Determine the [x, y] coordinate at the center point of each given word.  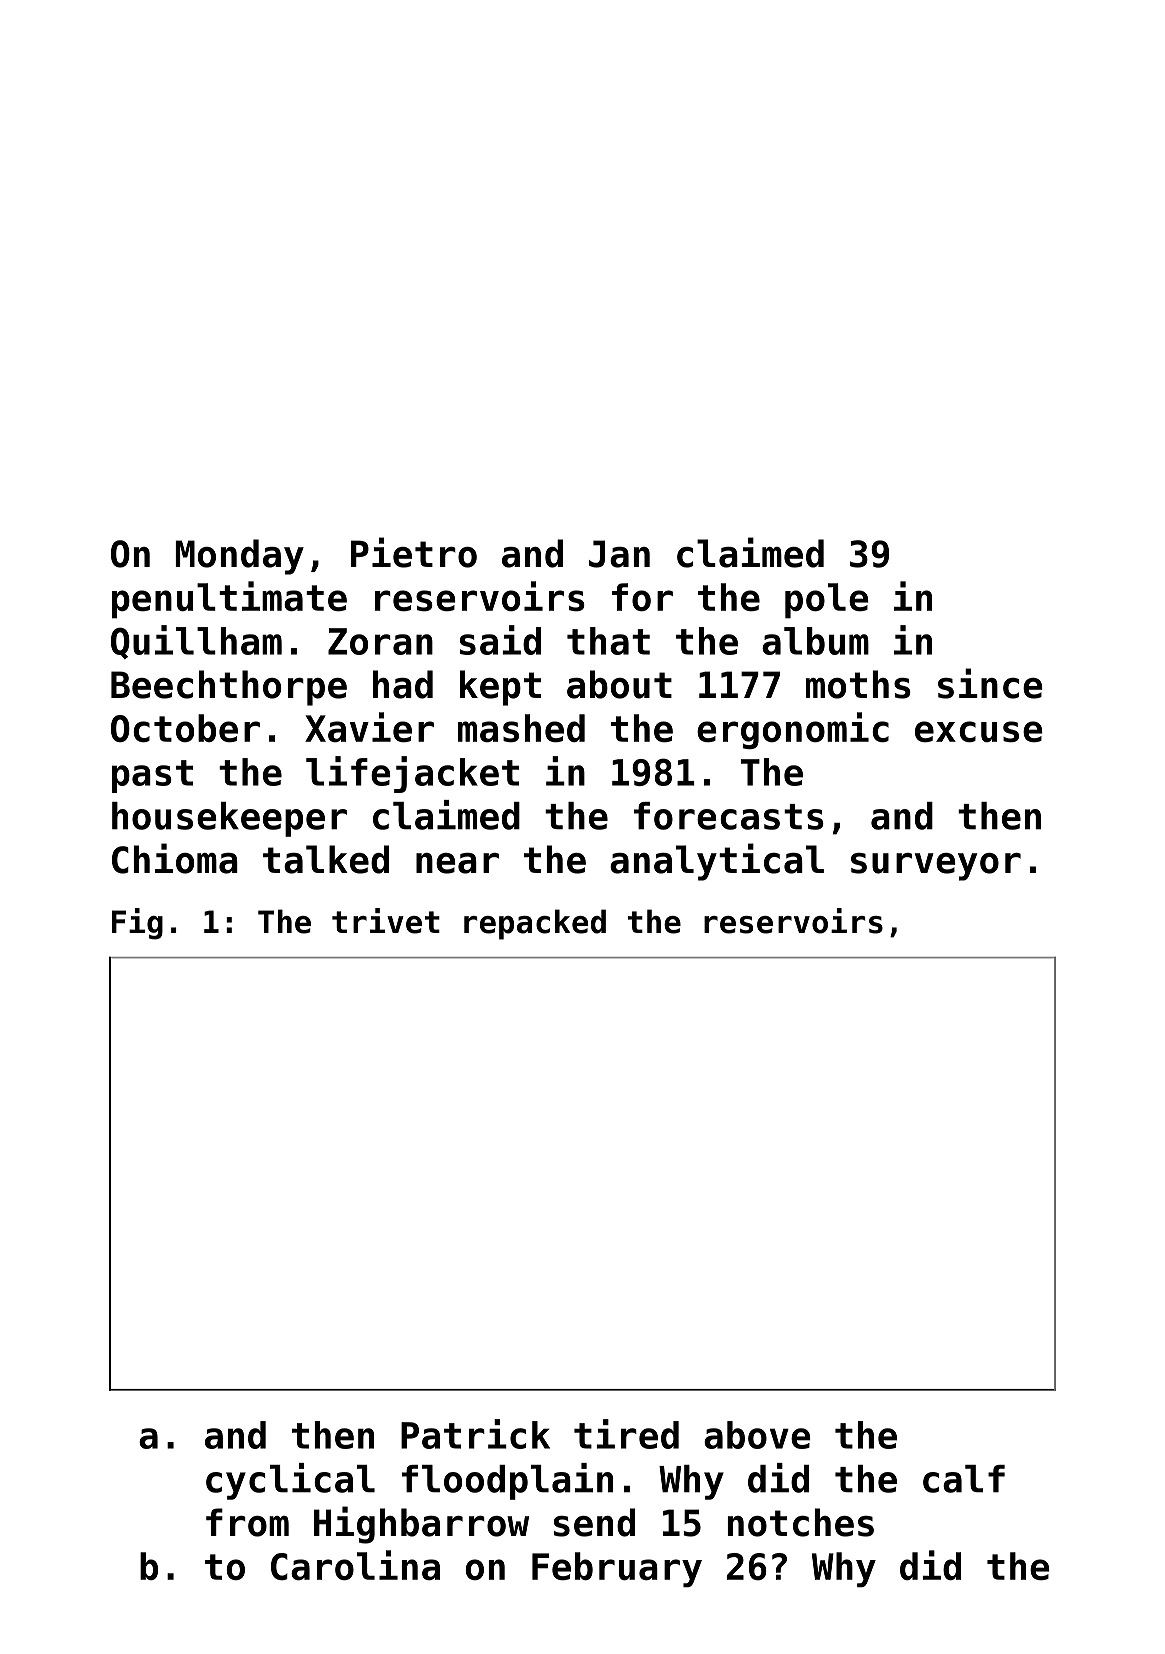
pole [827, 601]
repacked [535, 924]
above [757, 1435]
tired [626, 1434]
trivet [386, 921]
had [403, 684]
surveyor [936, 867]
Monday [240, 557]
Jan [619, 554]
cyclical [290, 1481]
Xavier [369, 727]
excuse [979, 732]
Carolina [355, 1565]
